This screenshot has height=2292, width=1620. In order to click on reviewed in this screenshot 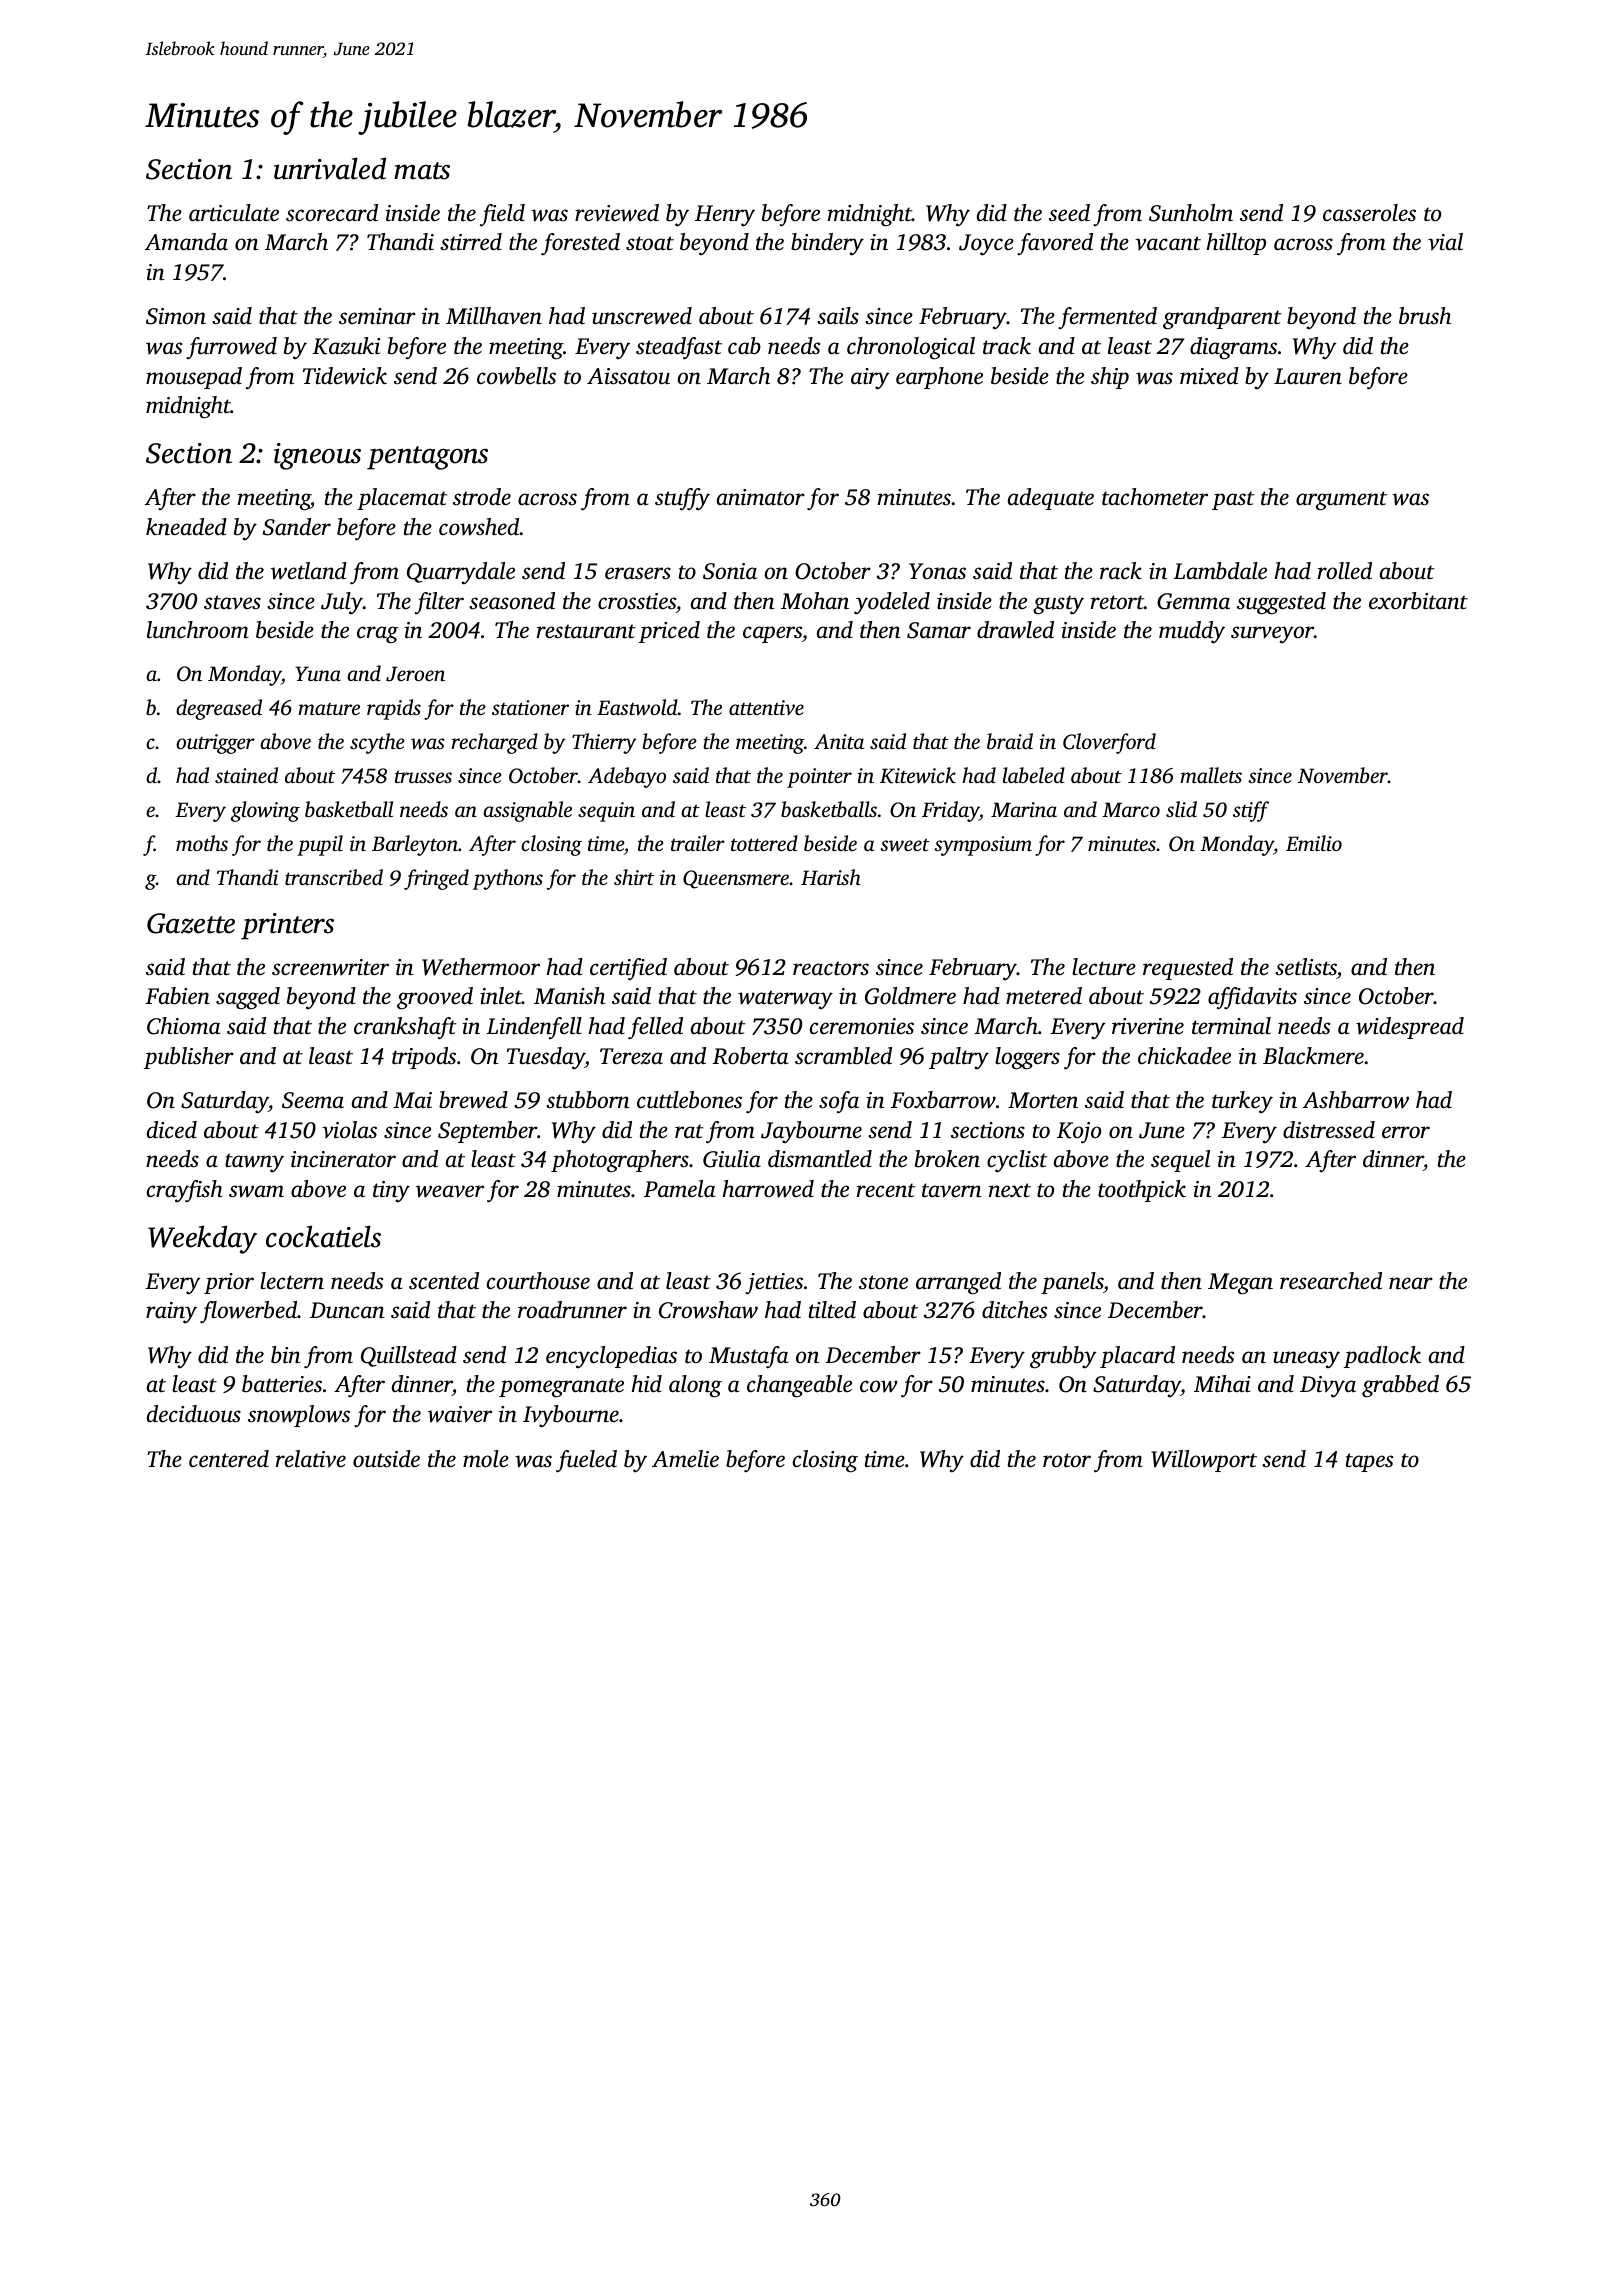, I will do `click(617, 213)`.
